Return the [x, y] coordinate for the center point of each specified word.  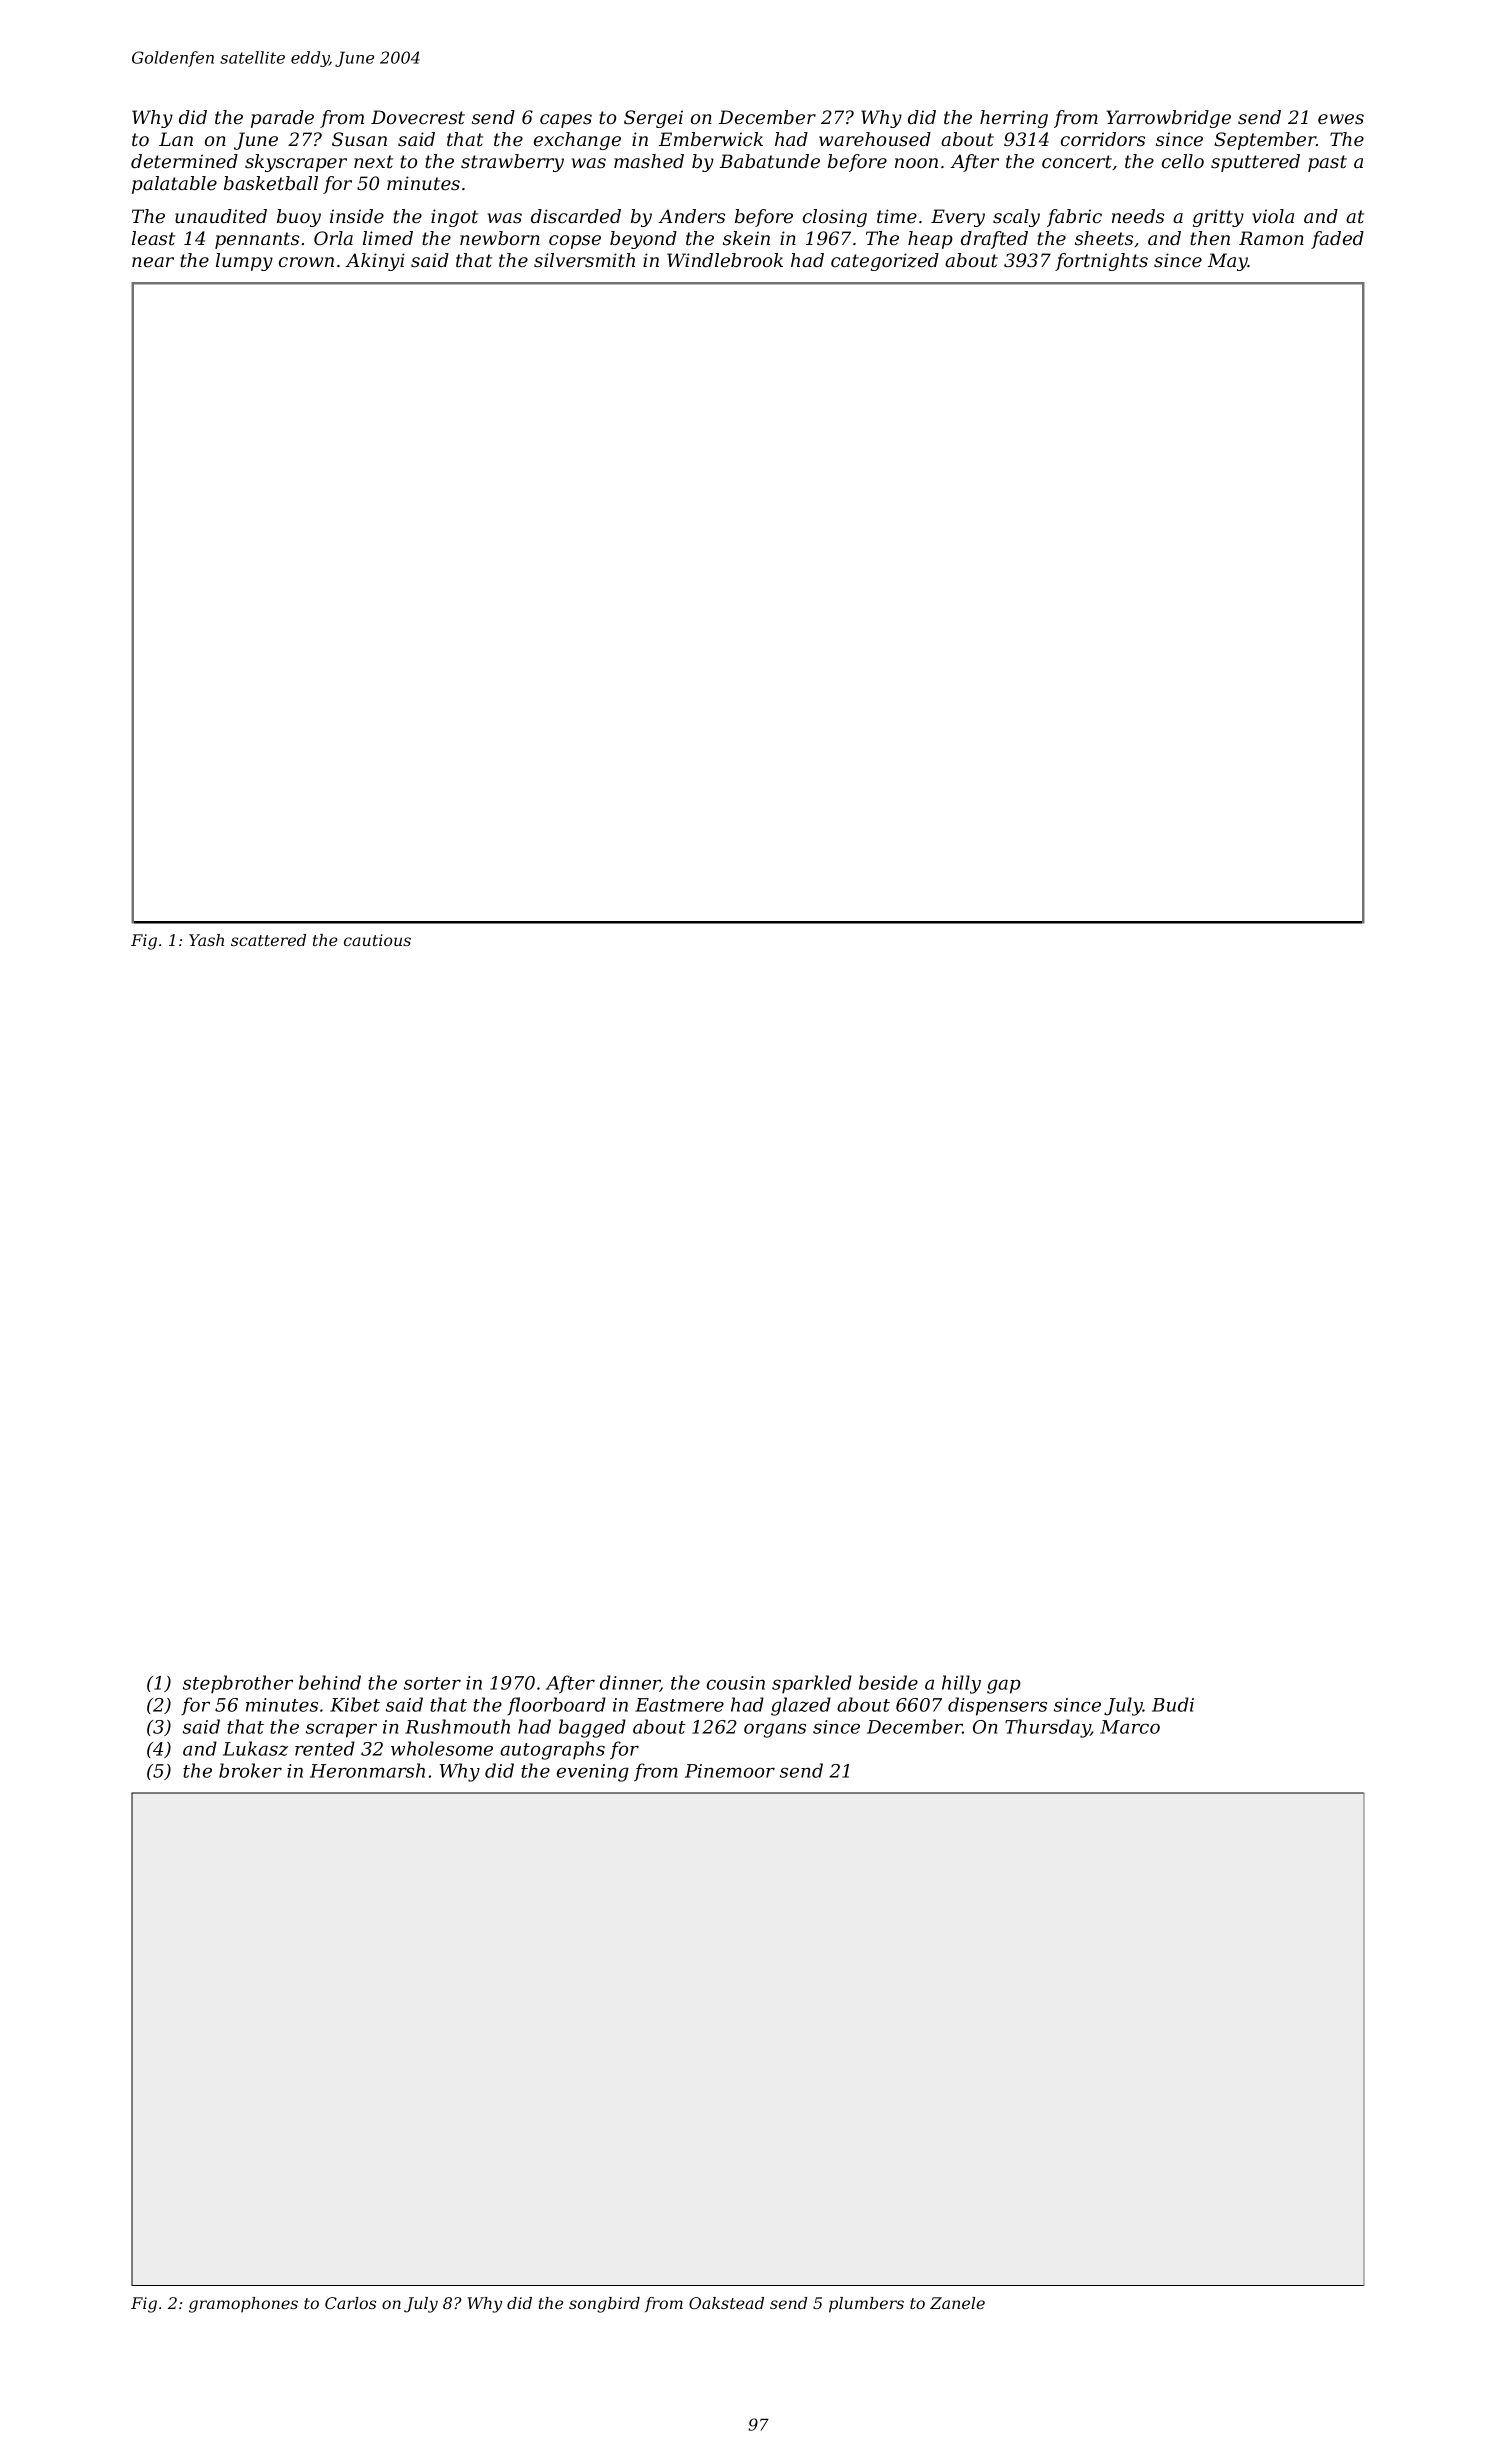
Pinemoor [730, 1771]
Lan [176, 139]
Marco [1130, 1727]
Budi [1173, 1704]
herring [1014, 119]
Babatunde [770, 161]
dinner [630, 1683]
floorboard [556, 1706]
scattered [268, 940]
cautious [377, 940]
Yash [206, 940]
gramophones [243, 2305]
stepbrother [238, 1684]
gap [1004, 1686]
